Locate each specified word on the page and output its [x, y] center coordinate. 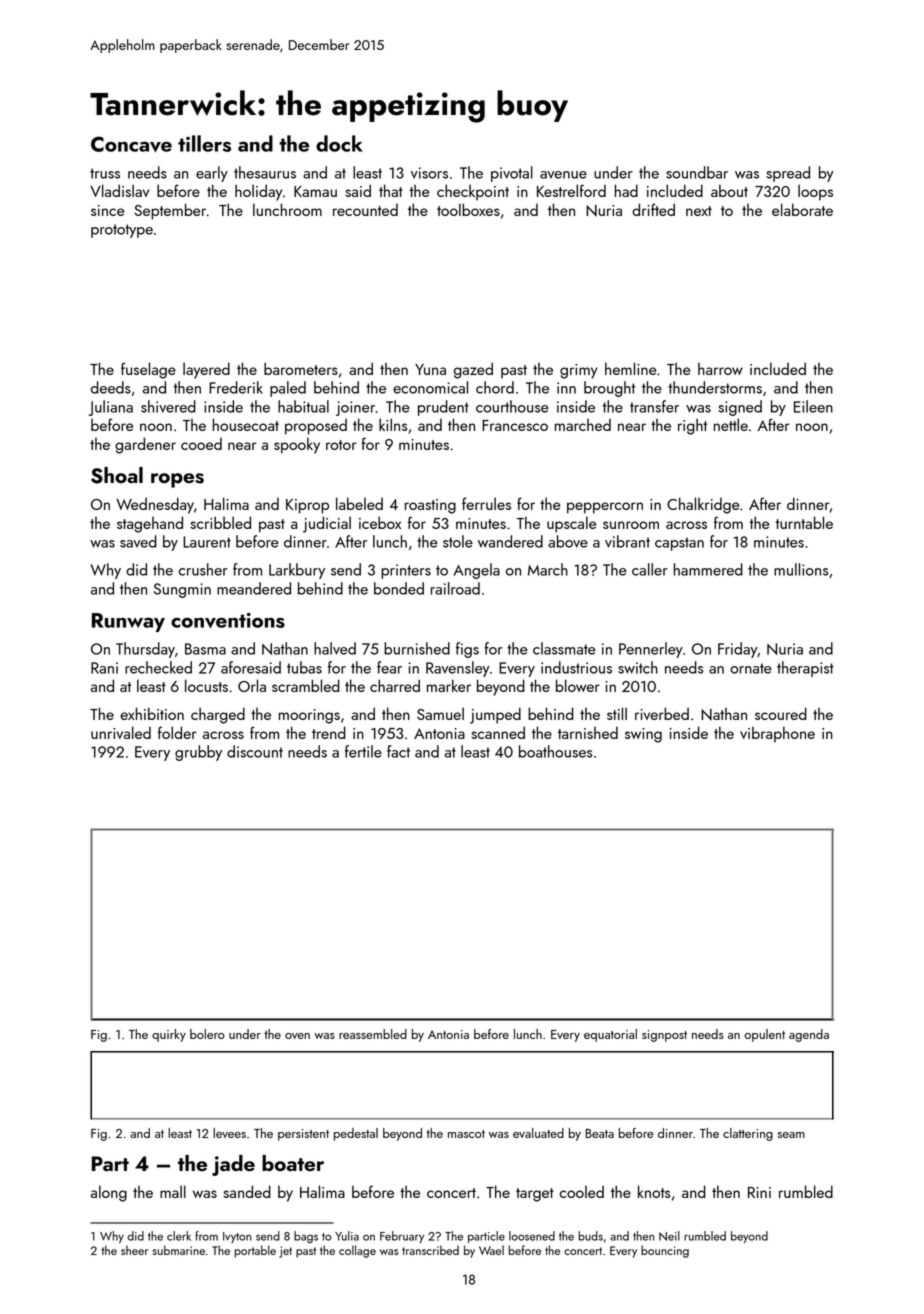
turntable [804, 522]
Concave [131, 144]
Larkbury [297, 571]
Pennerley [651, 650]
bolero [207, 1034]
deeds [111, 387]
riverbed [662, 713]
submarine [178, 1250]
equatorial [610, 1035]
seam [791, 1135]
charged [218, 715]
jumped [495, 715]
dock [339, 143]
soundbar [697, 172]
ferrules [486, 503]
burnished [417, 648]
